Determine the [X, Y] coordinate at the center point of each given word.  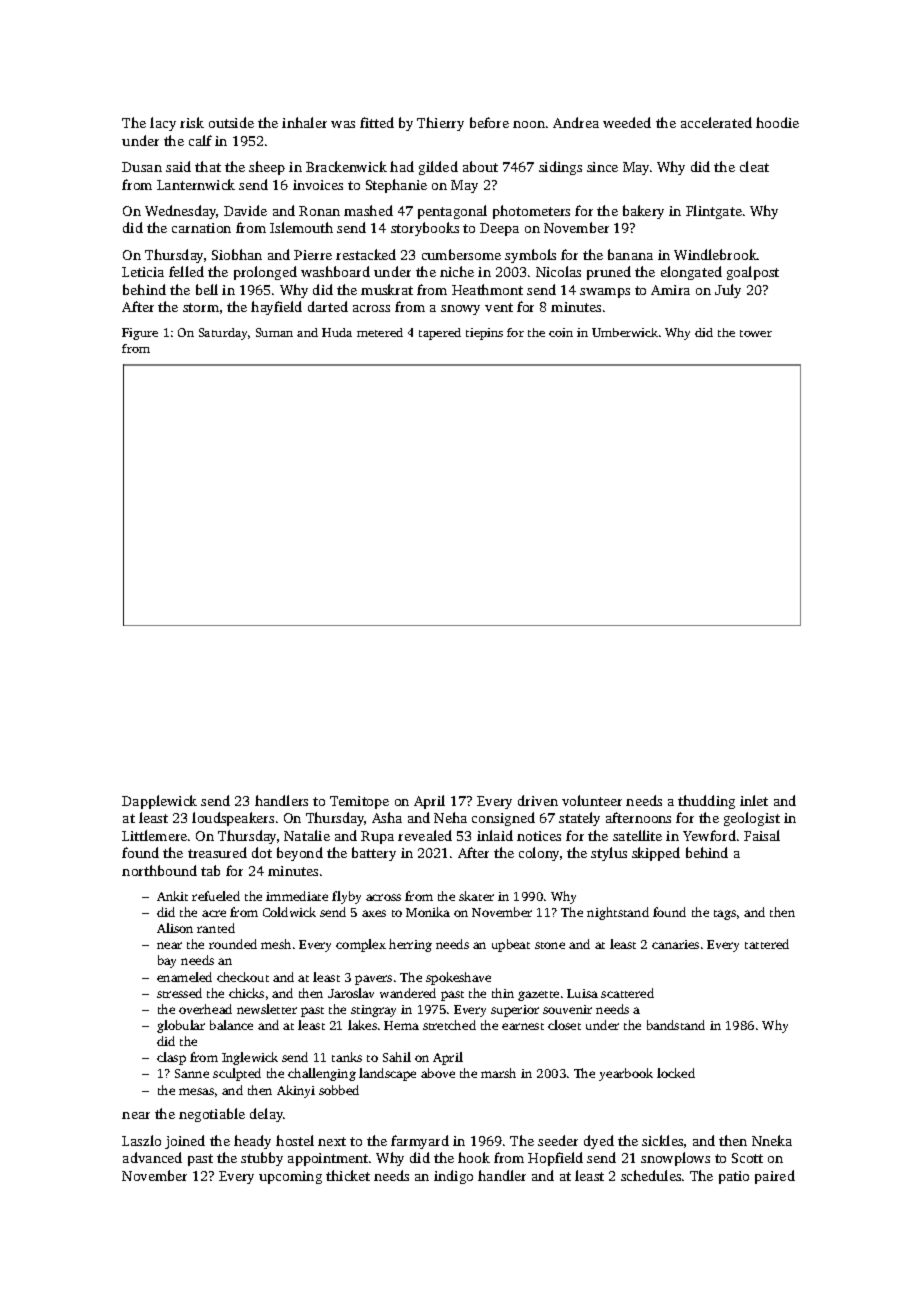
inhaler [304, 122]
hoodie [777, 122]
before [489, 122]
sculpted [237, 1074]
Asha [387, 817]
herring [410, 945]
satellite [637, 835]
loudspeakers [233, 819]
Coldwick [289, 912]
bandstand [676, 1025]
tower [756, 333]
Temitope [359, 802]
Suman [274, 332]
